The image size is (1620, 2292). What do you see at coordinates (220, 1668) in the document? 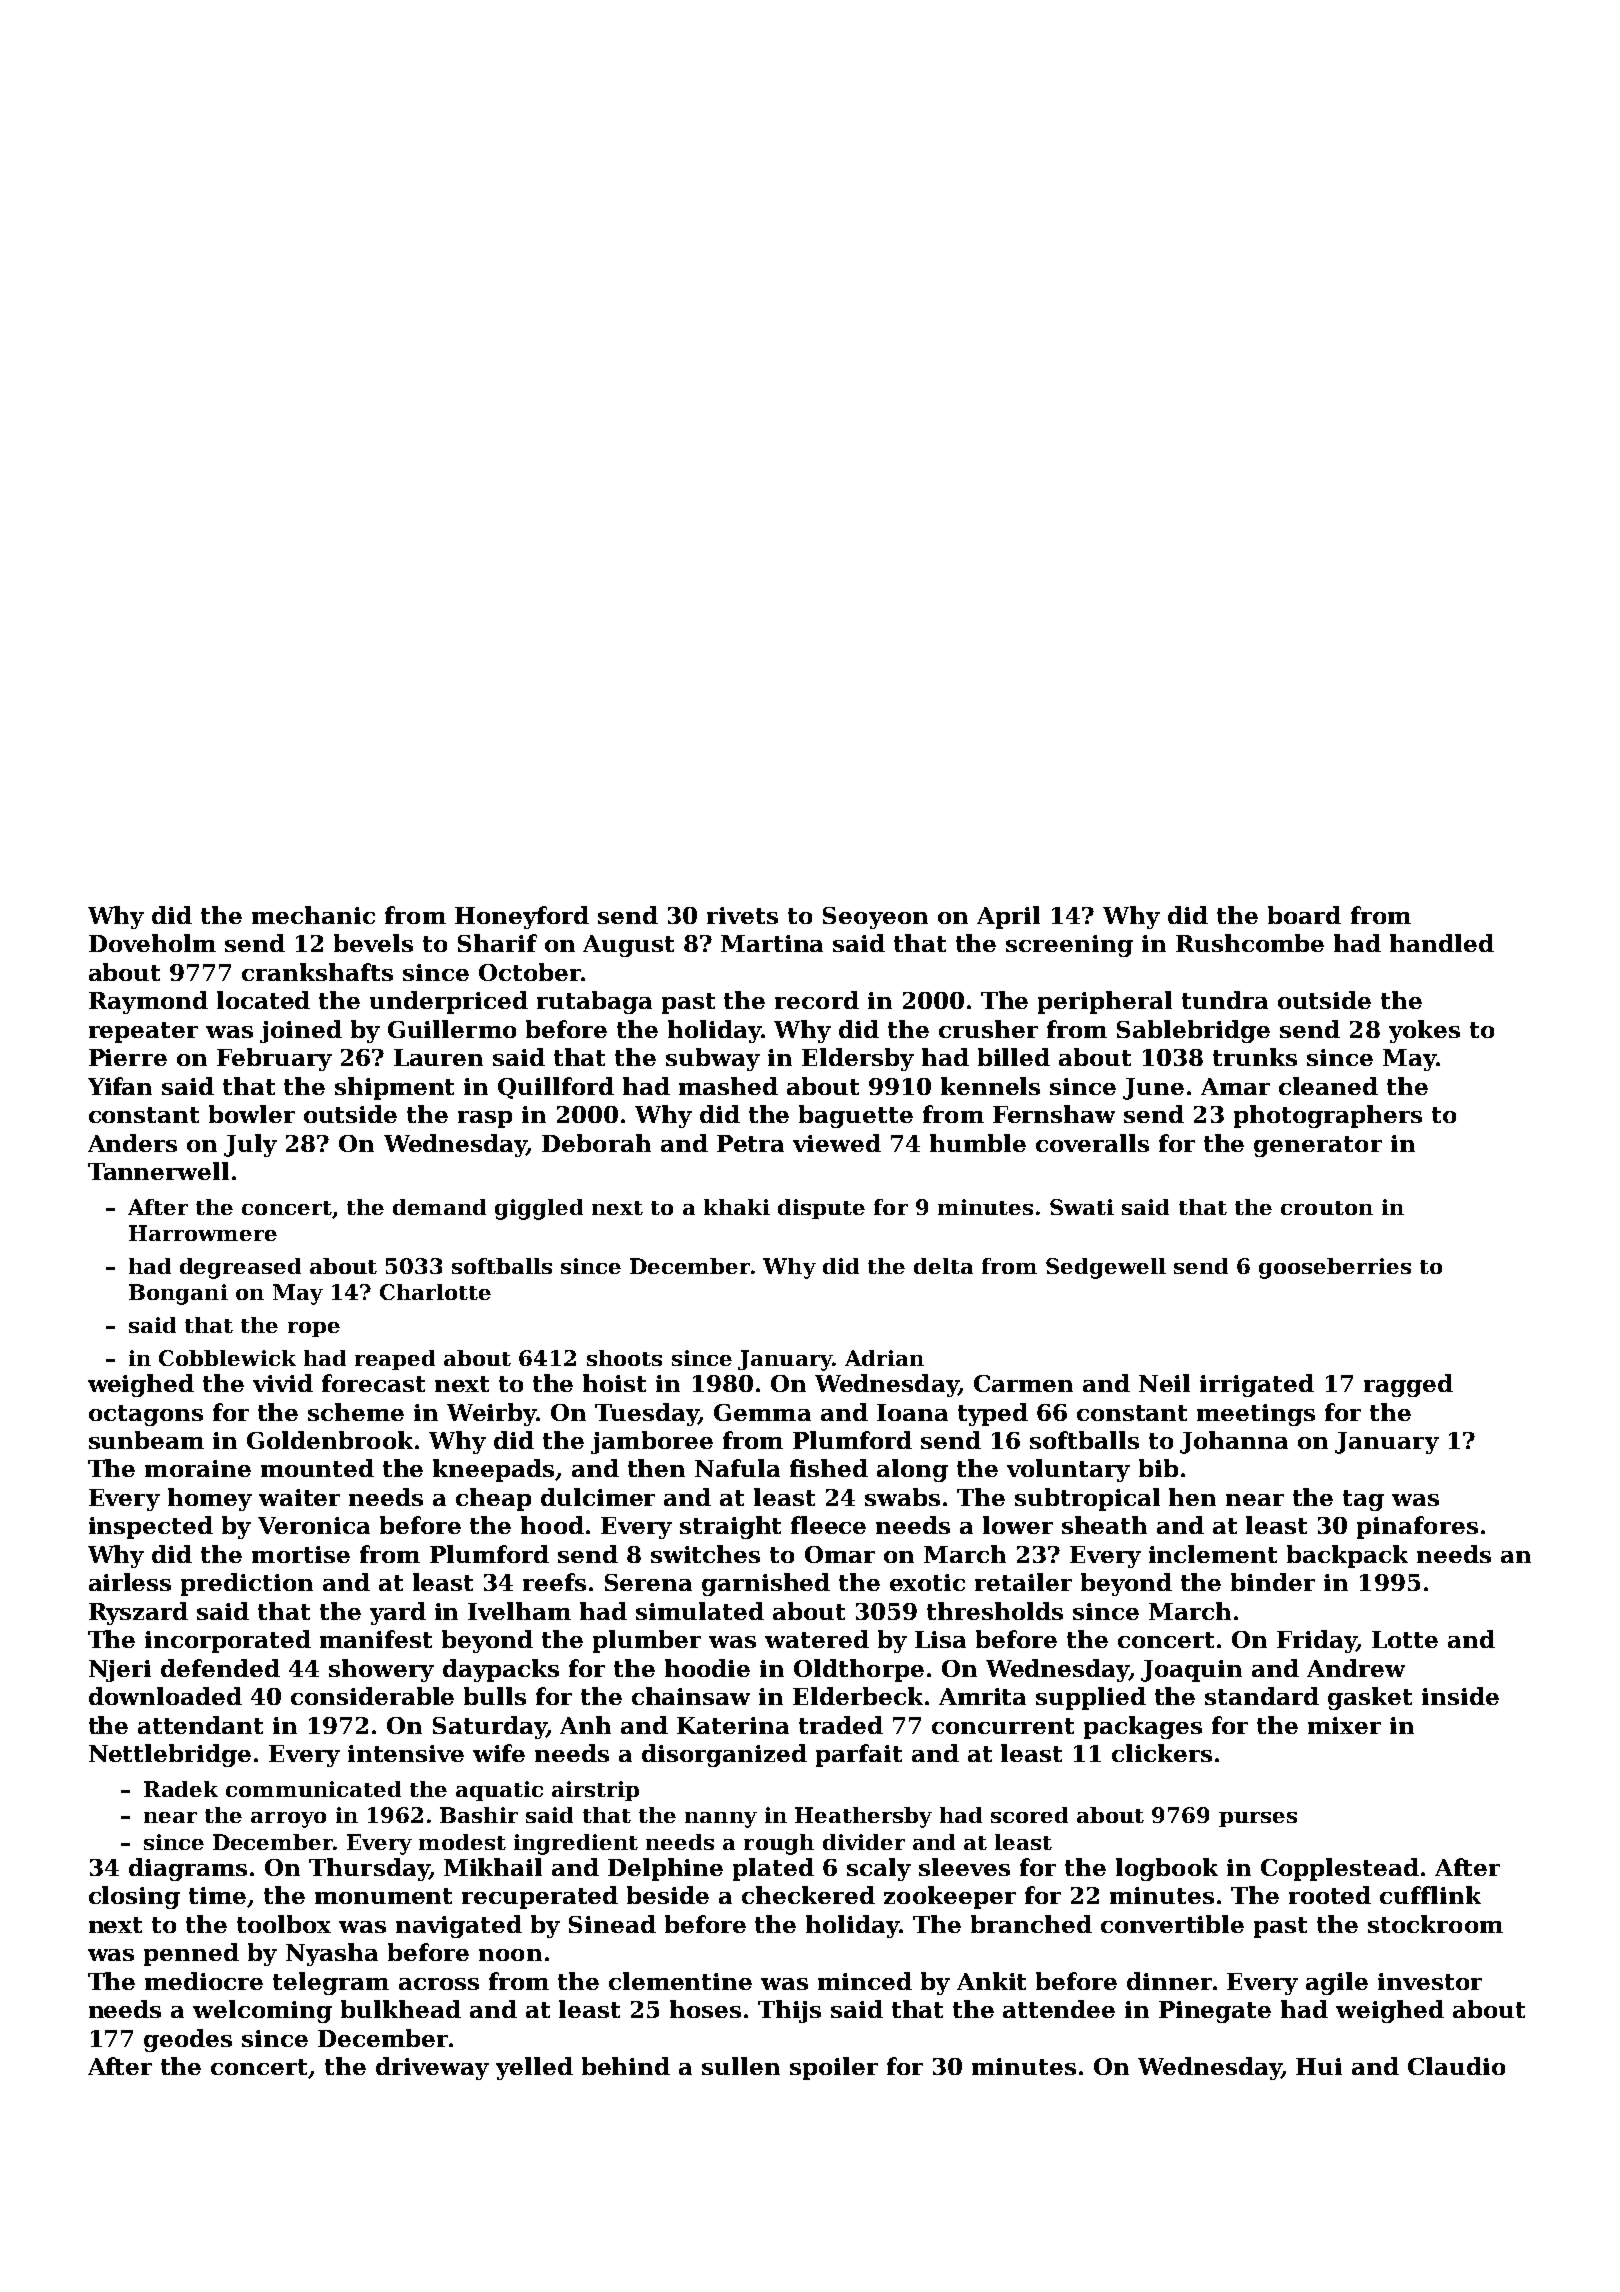
I see `defended` at bounding box center [220, 1668].
